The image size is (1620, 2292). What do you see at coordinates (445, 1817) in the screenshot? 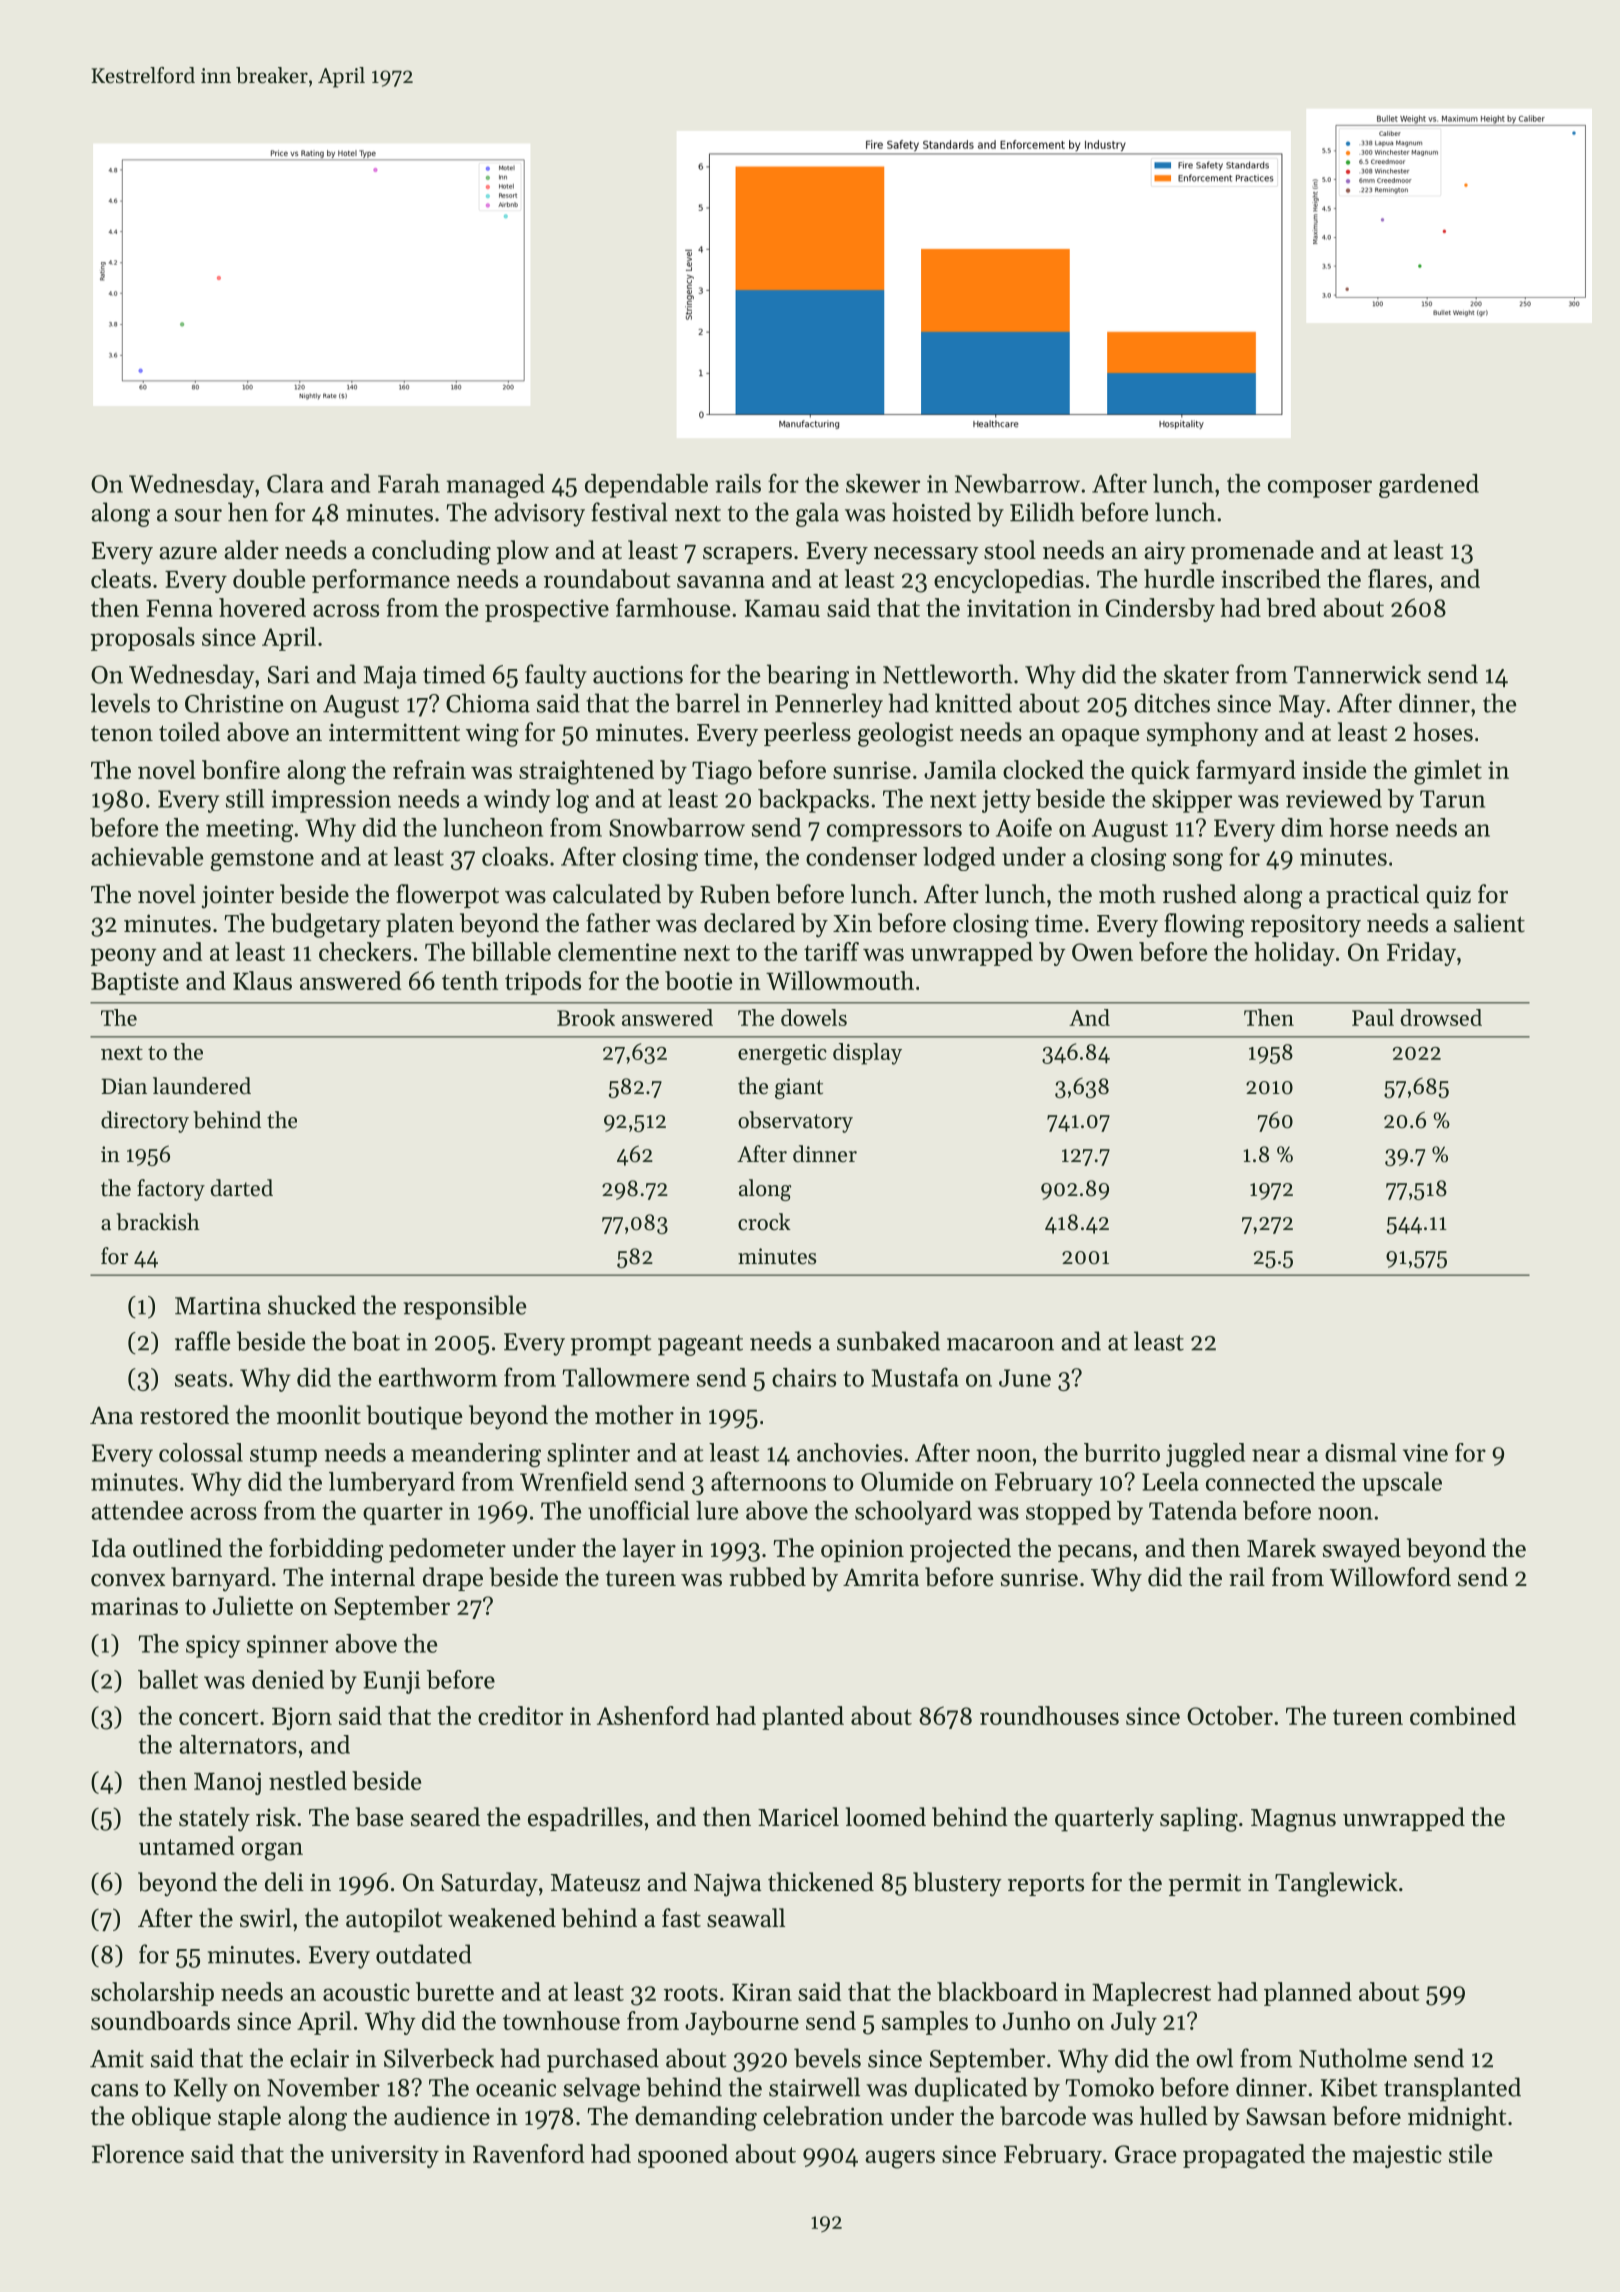
I see `seared` at bounding box center [445, 1817].
